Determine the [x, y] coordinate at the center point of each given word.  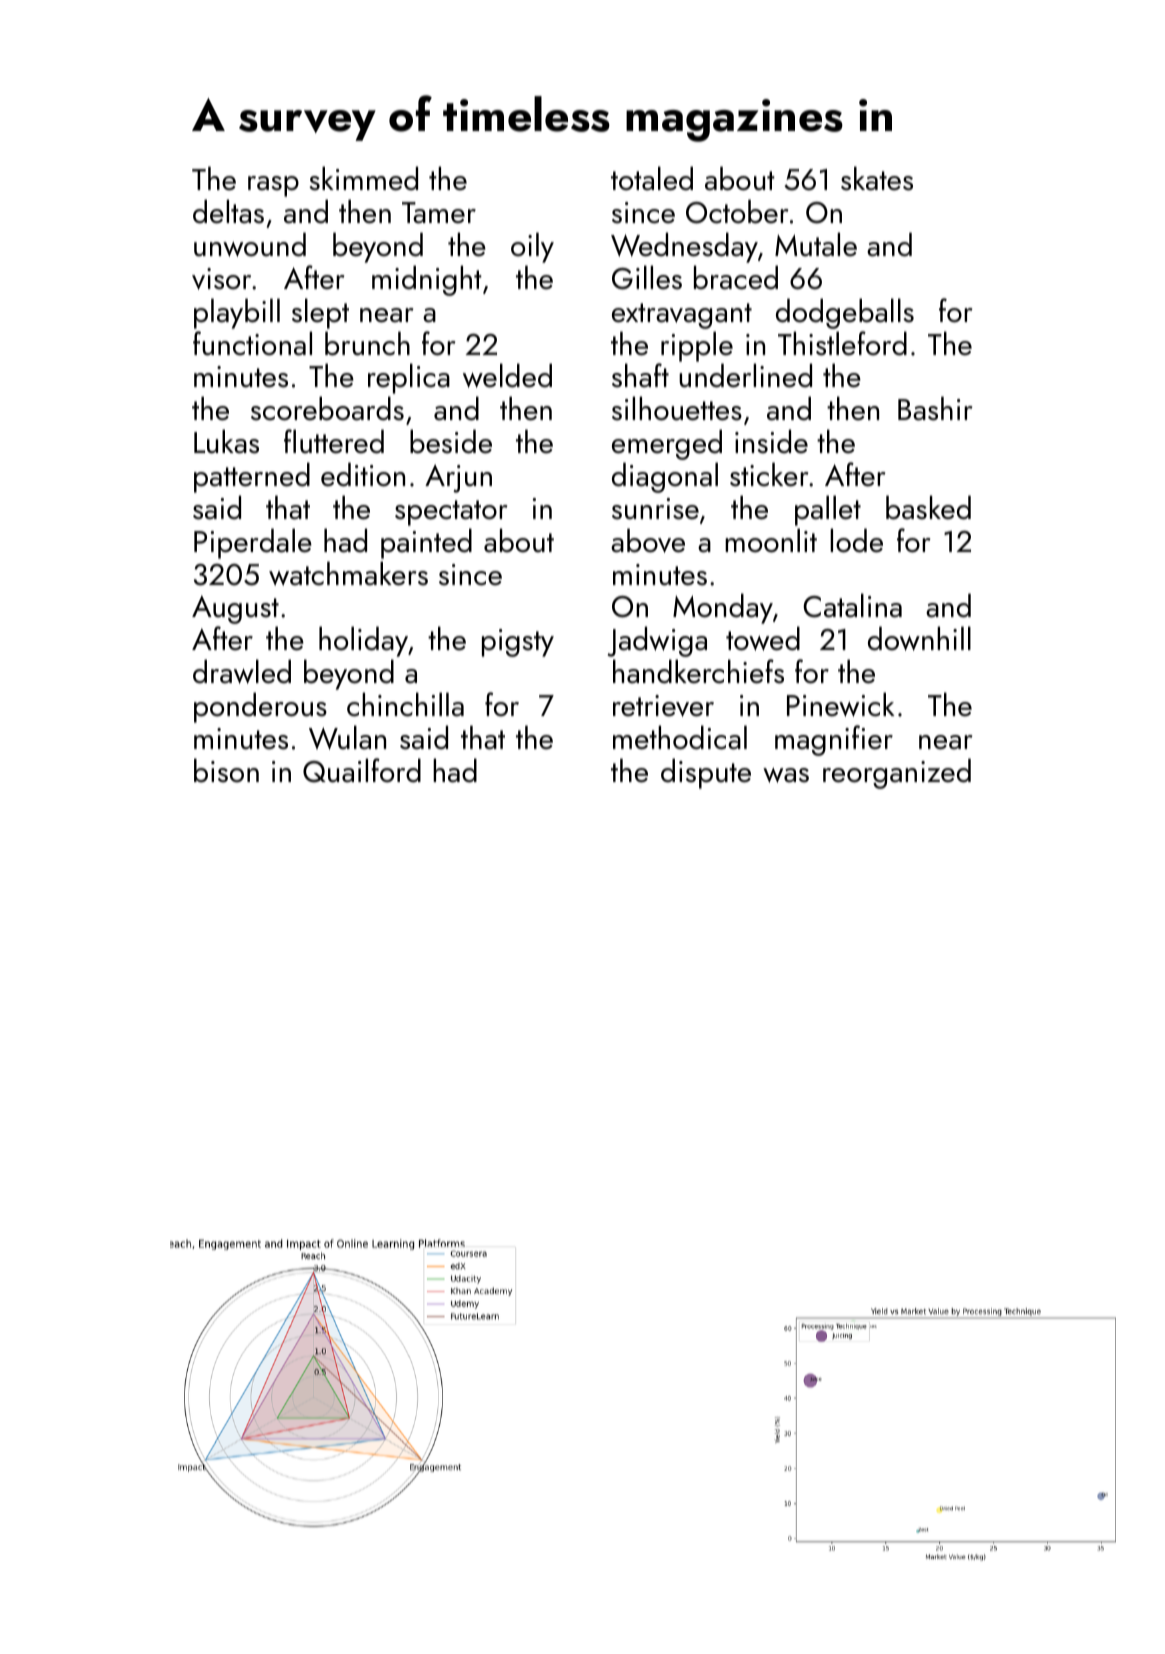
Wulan [347, 737]
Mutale [816, 244]
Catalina [852, 605]
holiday [363, 641]
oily [532, 247]
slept [320, 313]
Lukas [226, 441]
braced [736, 277]
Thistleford [842, 343]
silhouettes [677, 408]
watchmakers [348, 573]
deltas [228, 211]
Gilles [647, 277]
